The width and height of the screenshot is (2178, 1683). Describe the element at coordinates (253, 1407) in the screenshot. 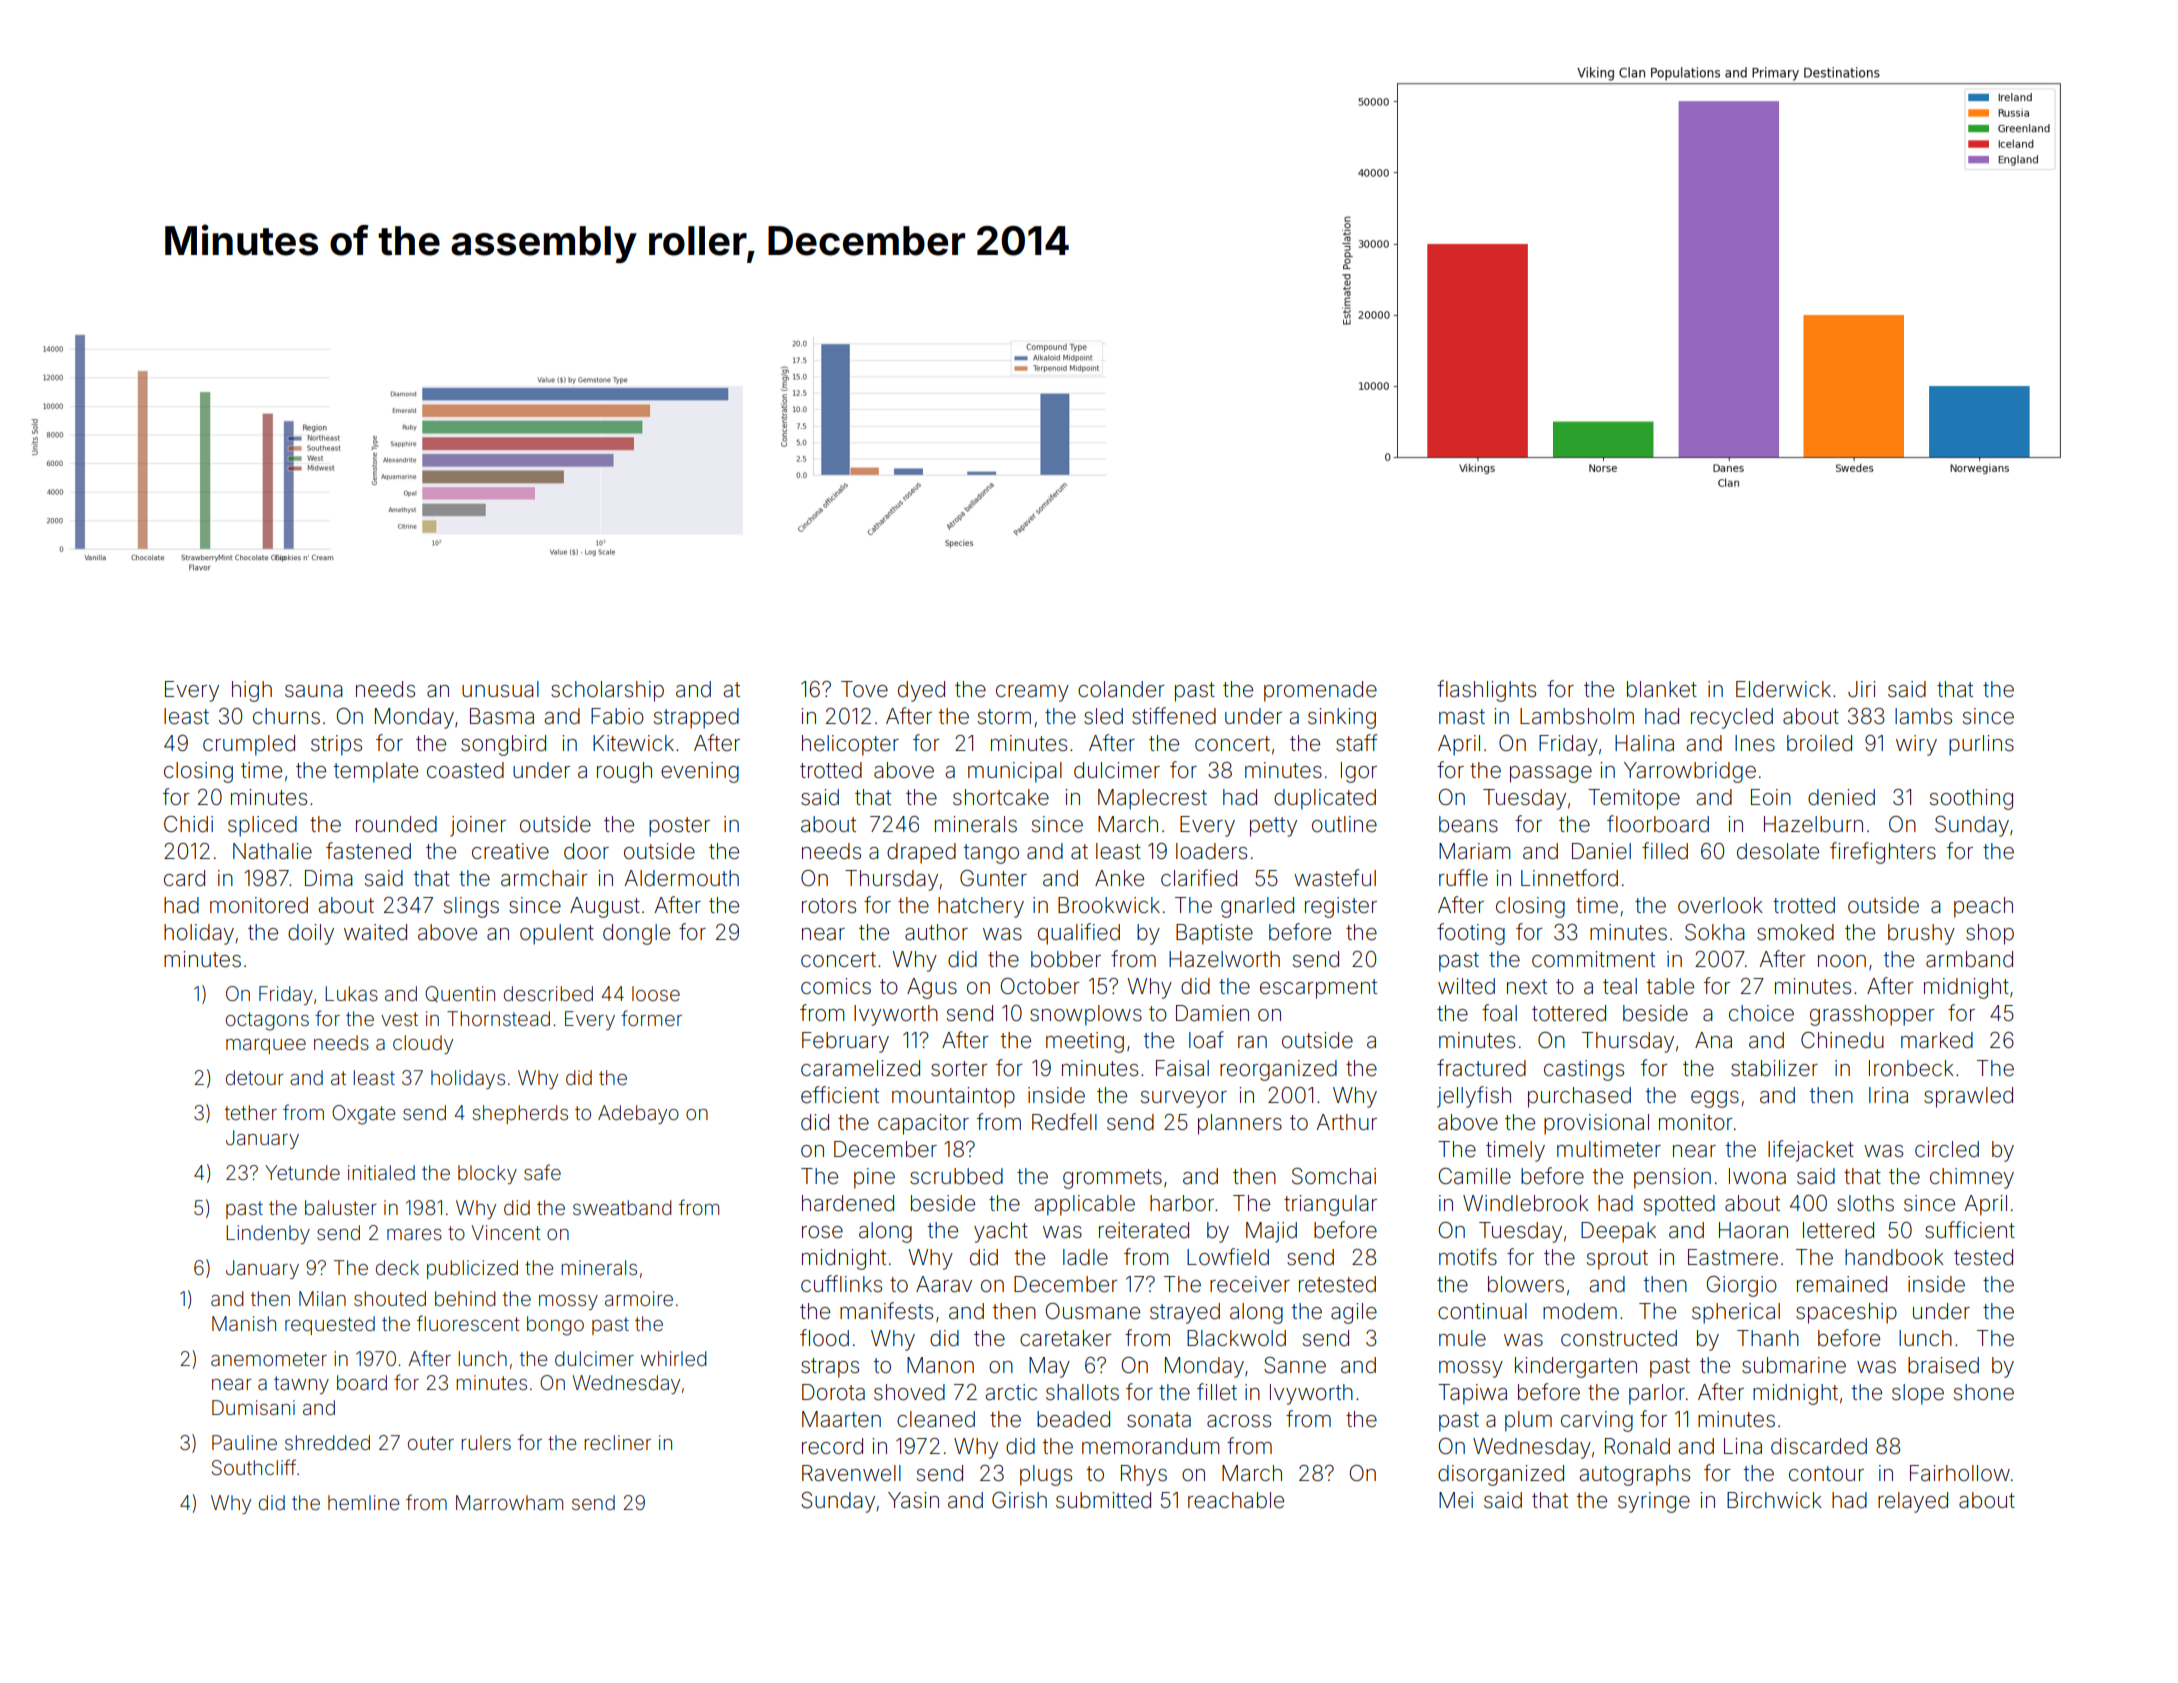

I see `Dumisani` at that location.
